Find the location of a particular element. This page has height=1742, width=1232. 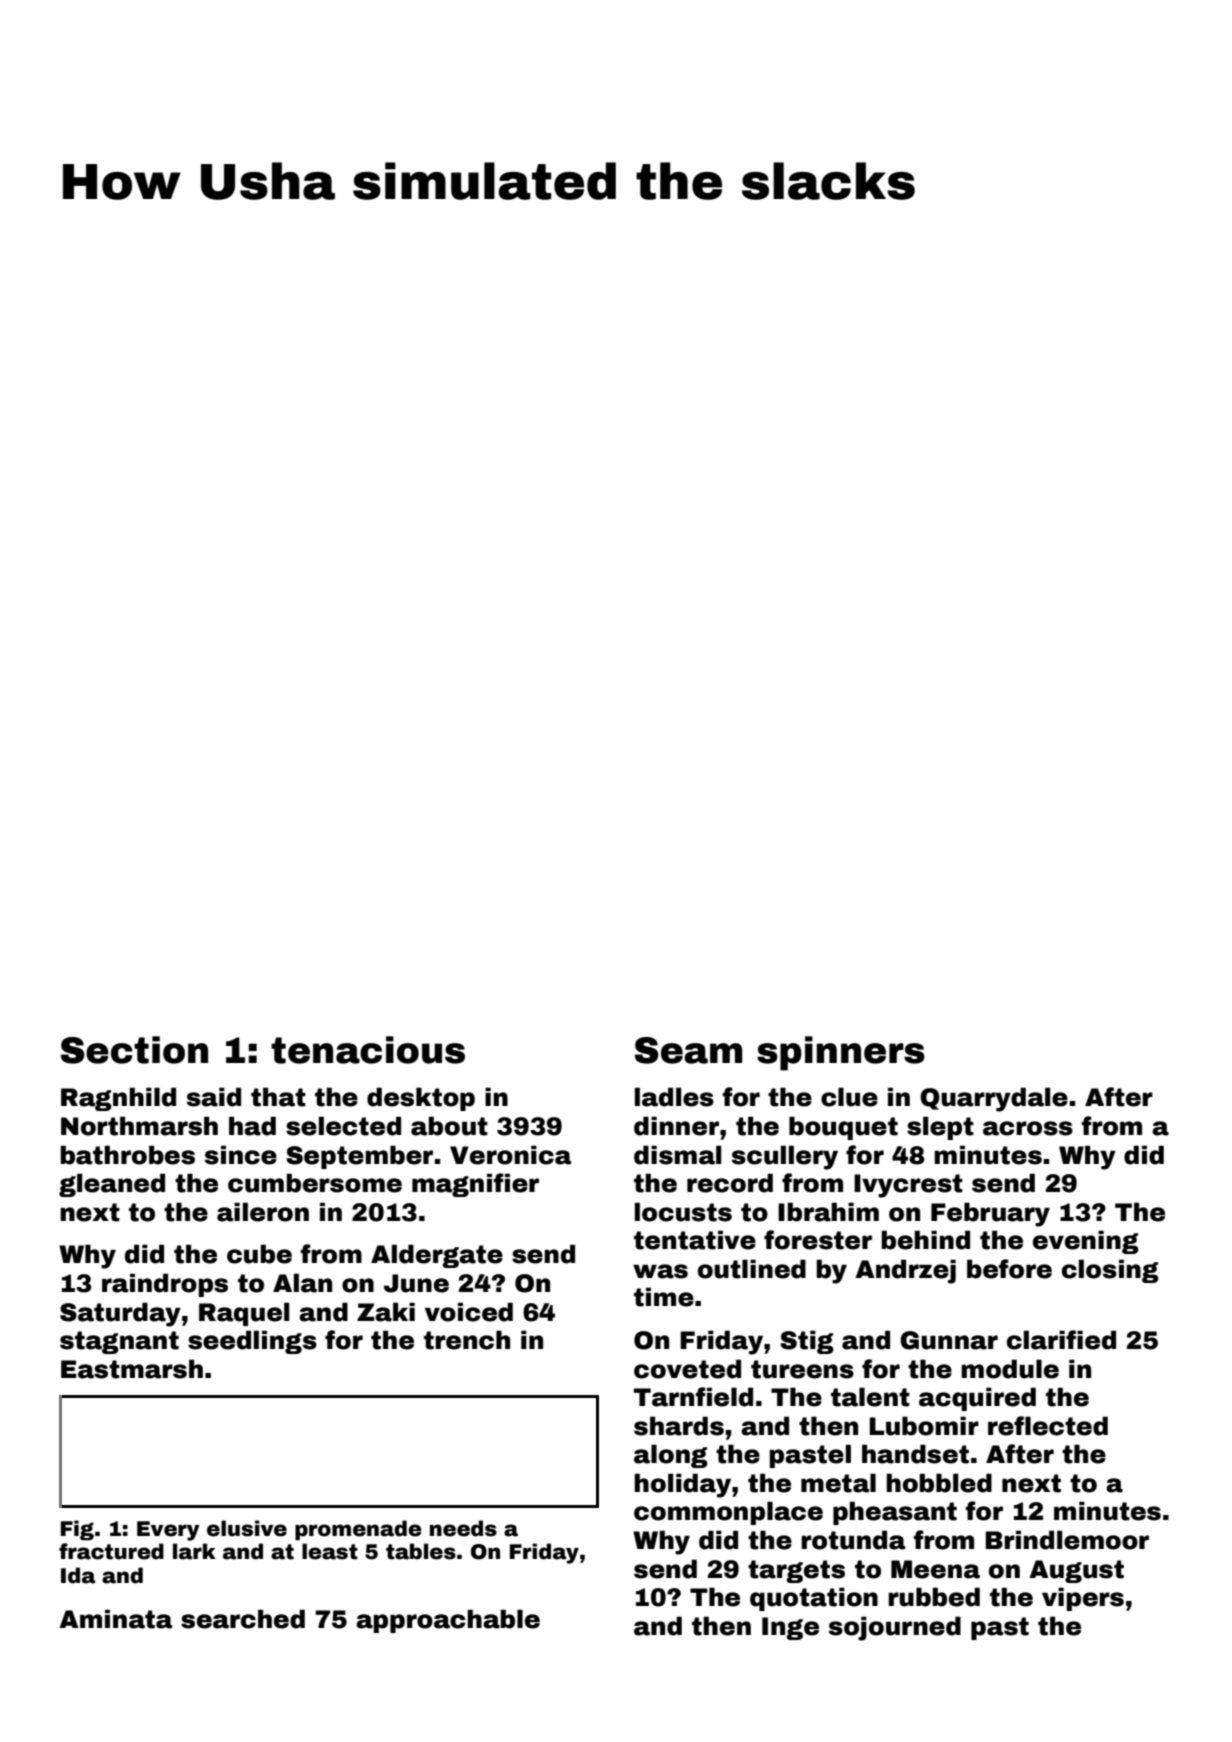

Quarrydale is located at coordinates (994, 1099).
